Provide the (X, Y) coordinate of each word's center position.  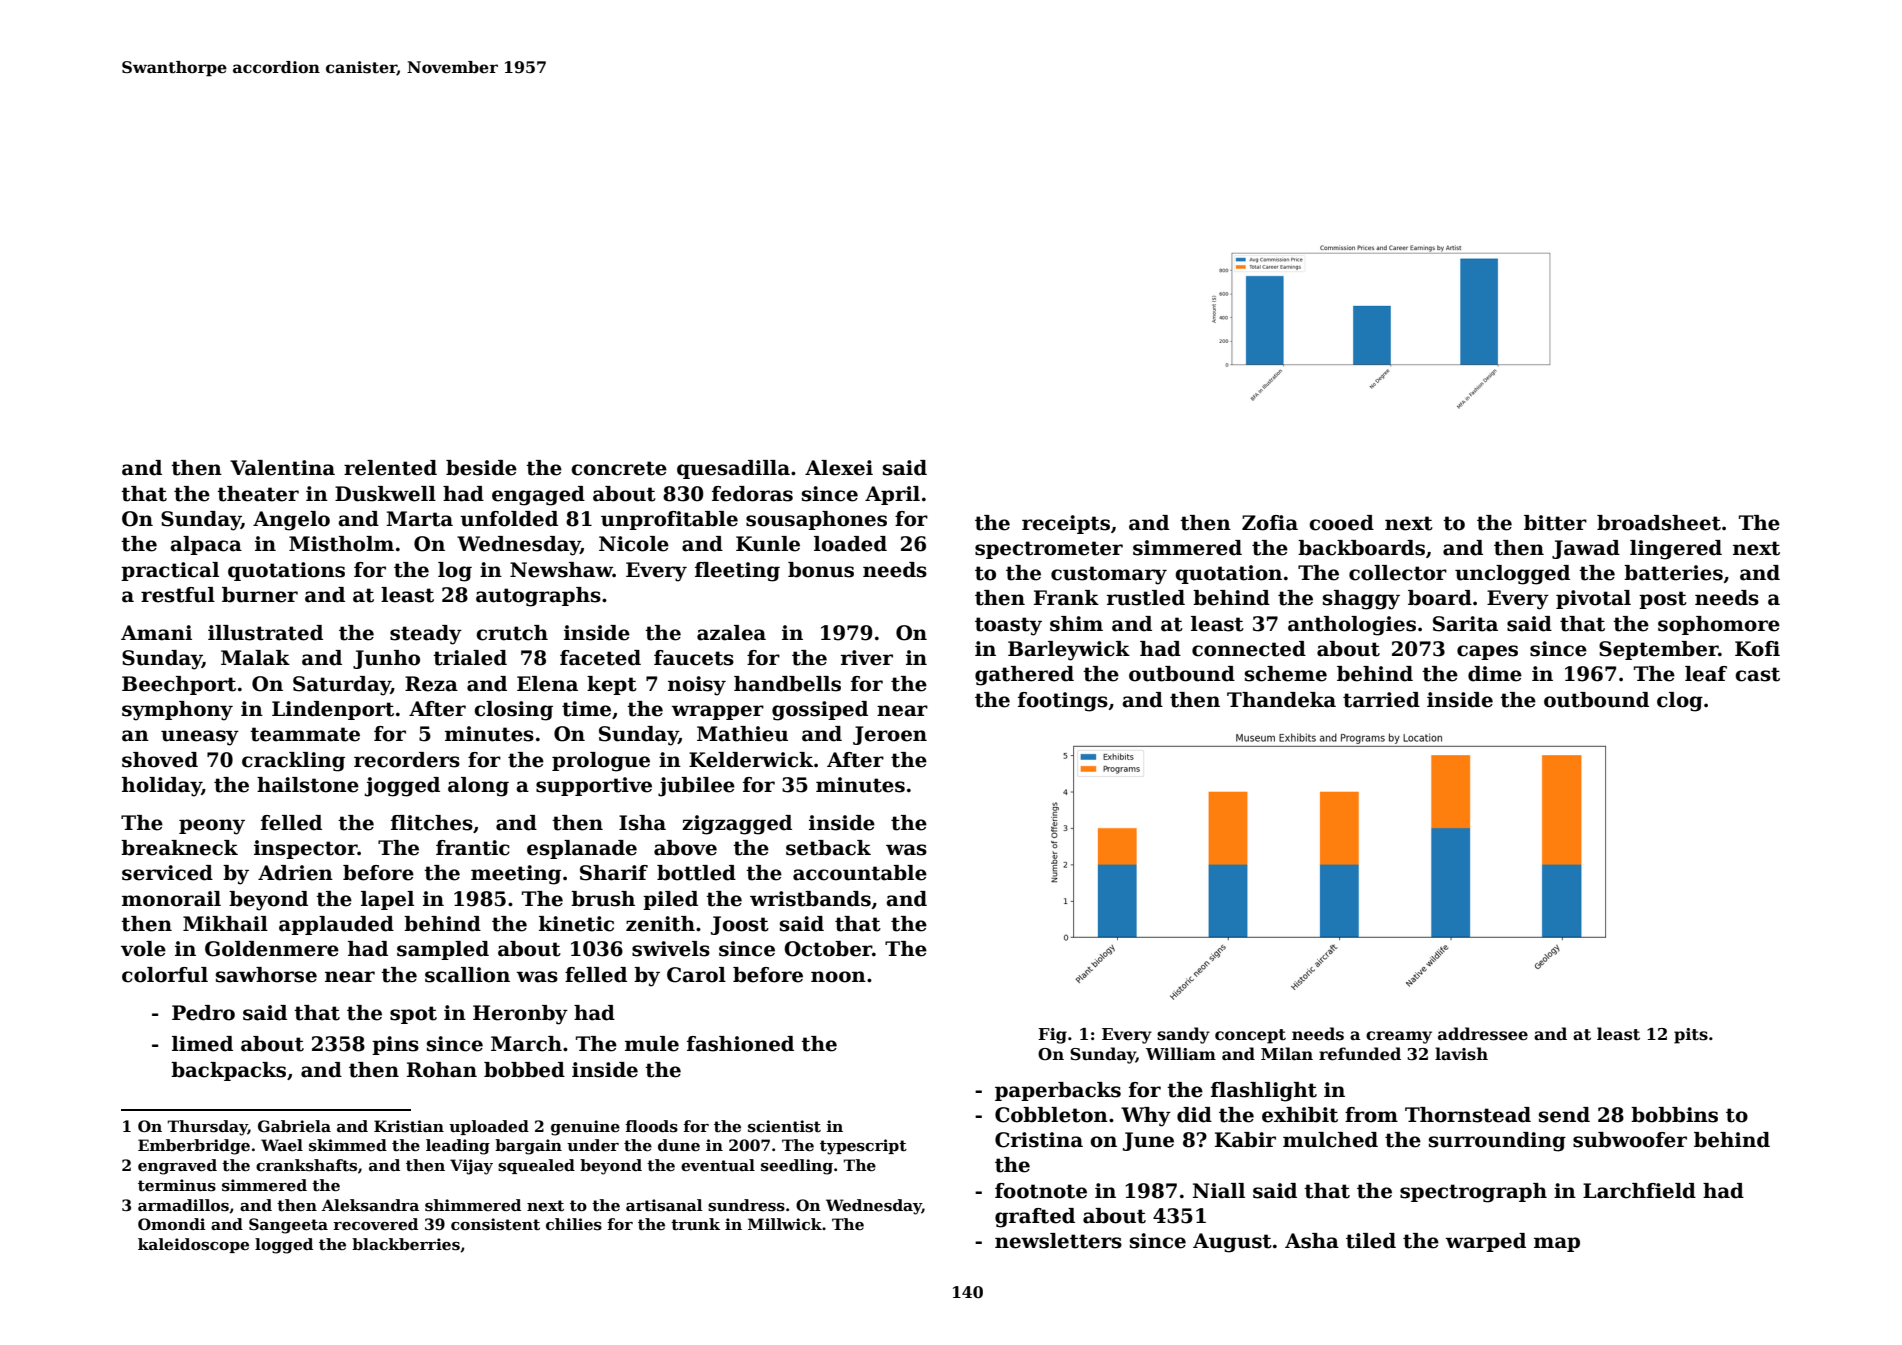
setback (828, 848)
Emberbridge (194, 1147)
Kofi (1757, 649)
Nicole (634, 544)
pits (1691, 1036)
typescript (863, 1147)
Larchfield (1639, 1191)
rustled (1146, 598)
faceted (600, 658)
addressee (1483, 1034)
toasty (1008, 626)
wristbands (810, 899)
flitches (432, 823)
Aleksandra (370, 1205)
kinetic (576, 924)
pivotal (1593, 599)
